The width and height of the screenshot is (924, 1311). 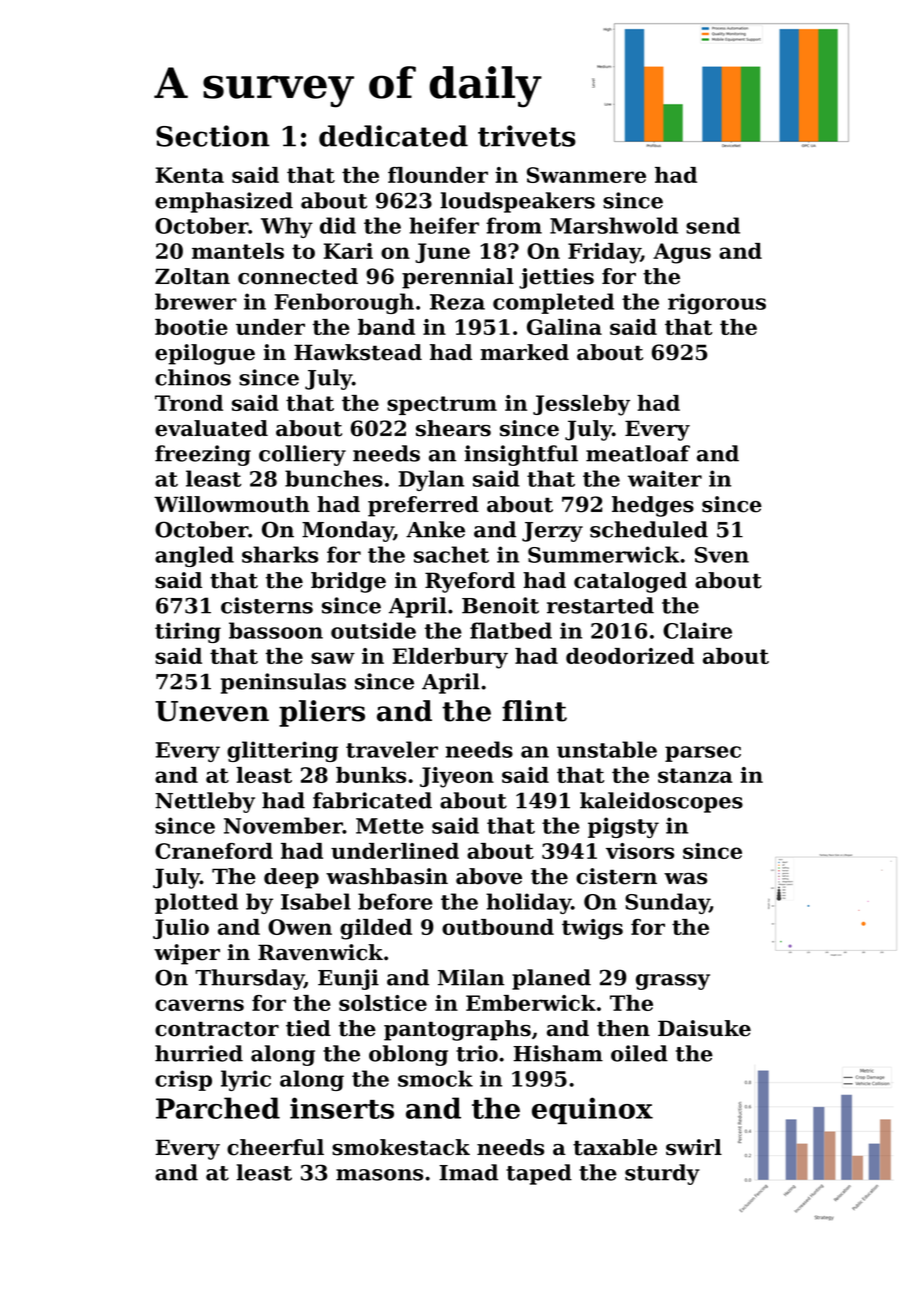 What do you see at coordinates (673, 982) in the screenshot?
I see `grassy` at bounding box center [673, 982].
